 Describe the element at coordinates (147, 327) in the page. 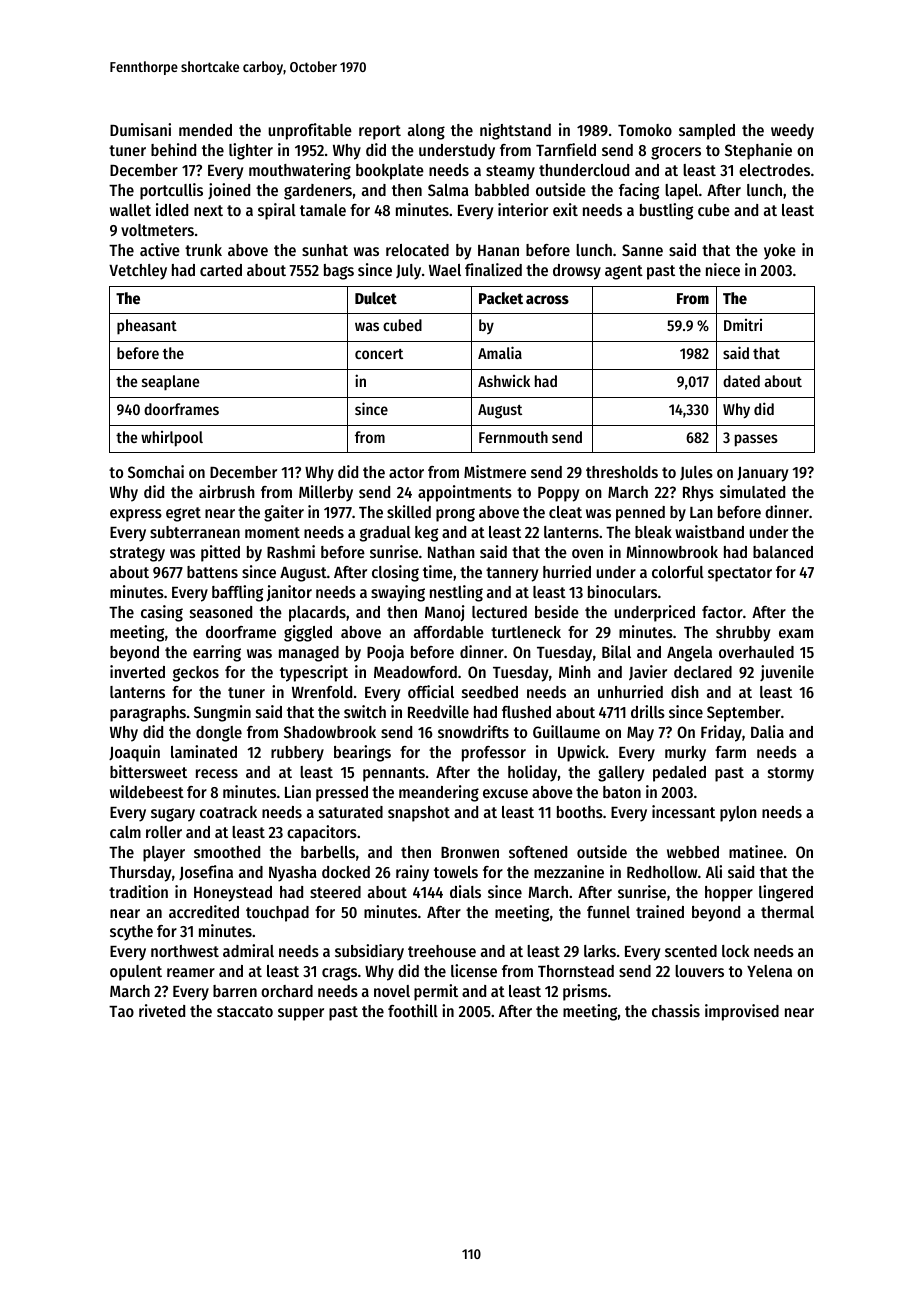

I see `pheasant` at that location.
